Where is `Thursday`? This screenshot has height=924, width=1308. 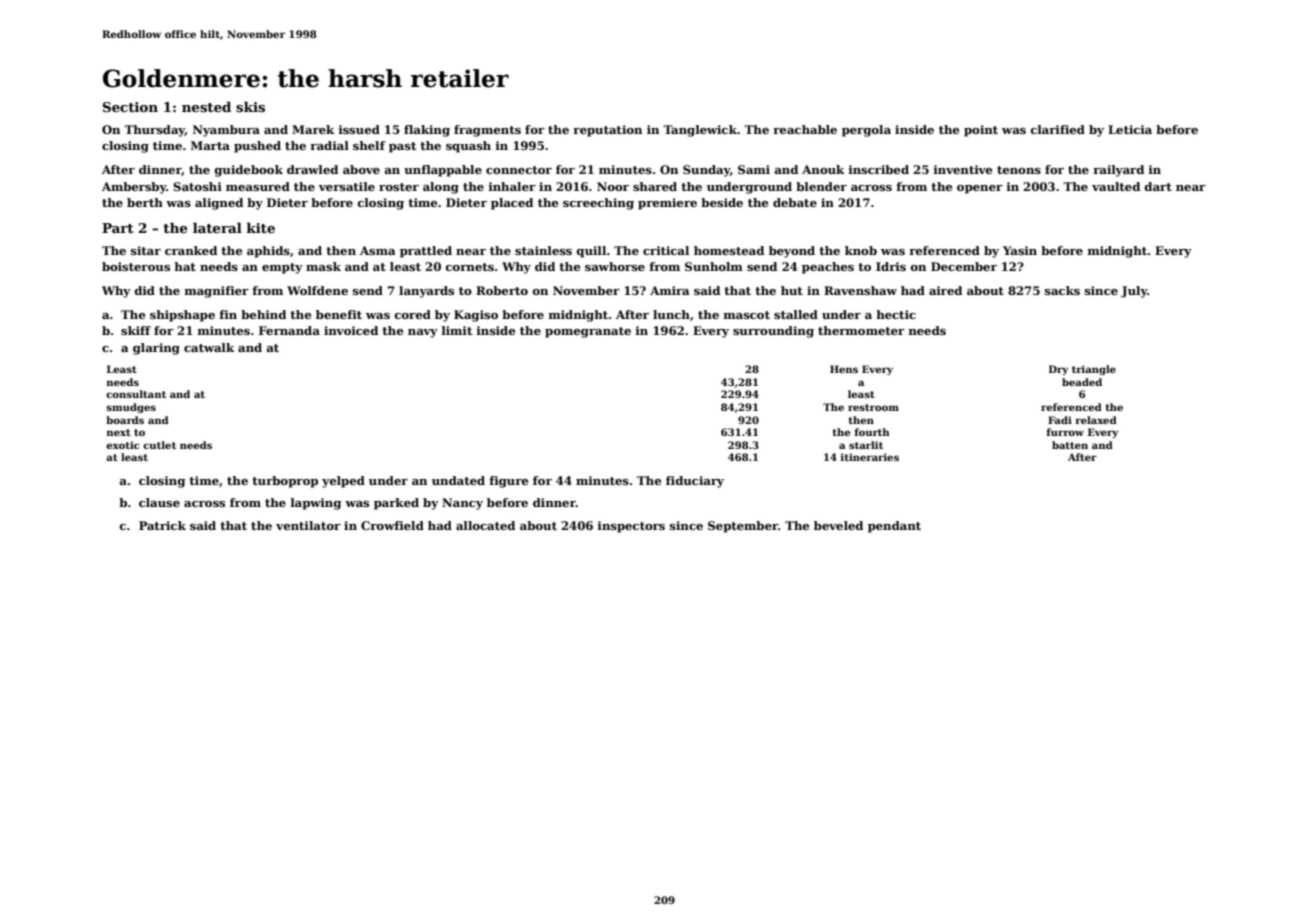
Thursday is located at coordinates (154, 131).
